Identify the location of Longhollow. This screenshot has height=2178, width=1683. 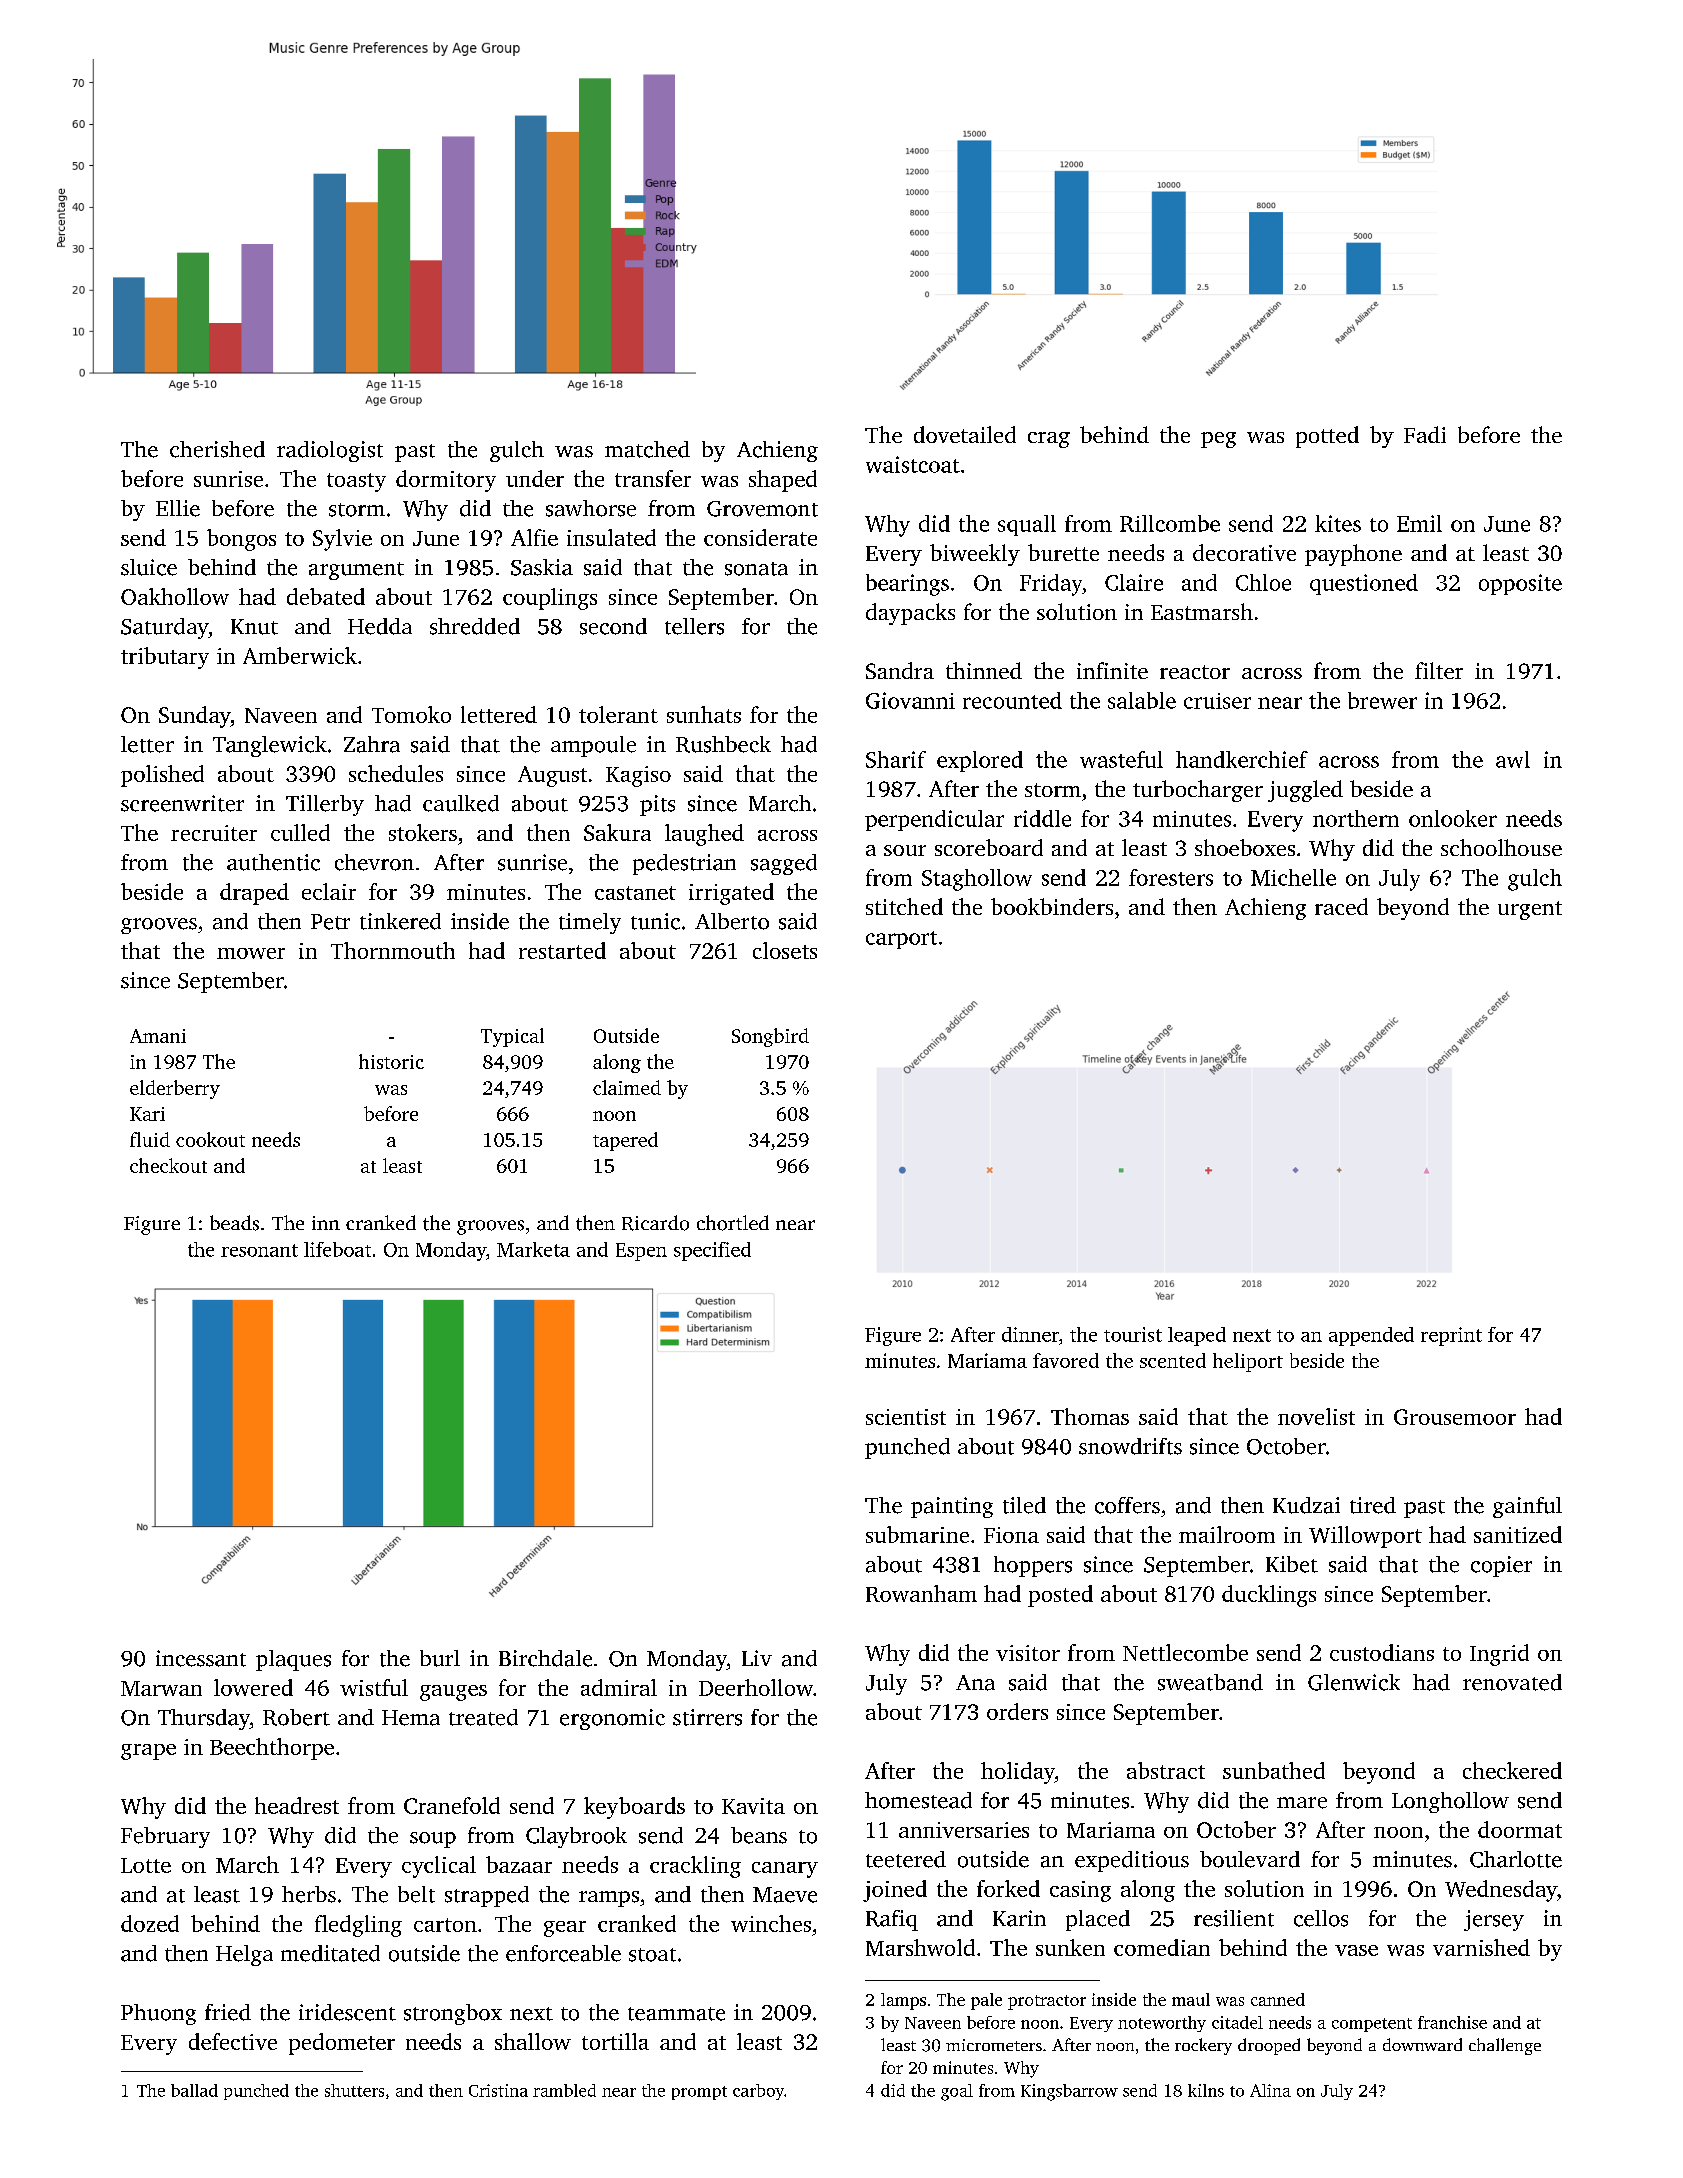
(1450, 1802).
